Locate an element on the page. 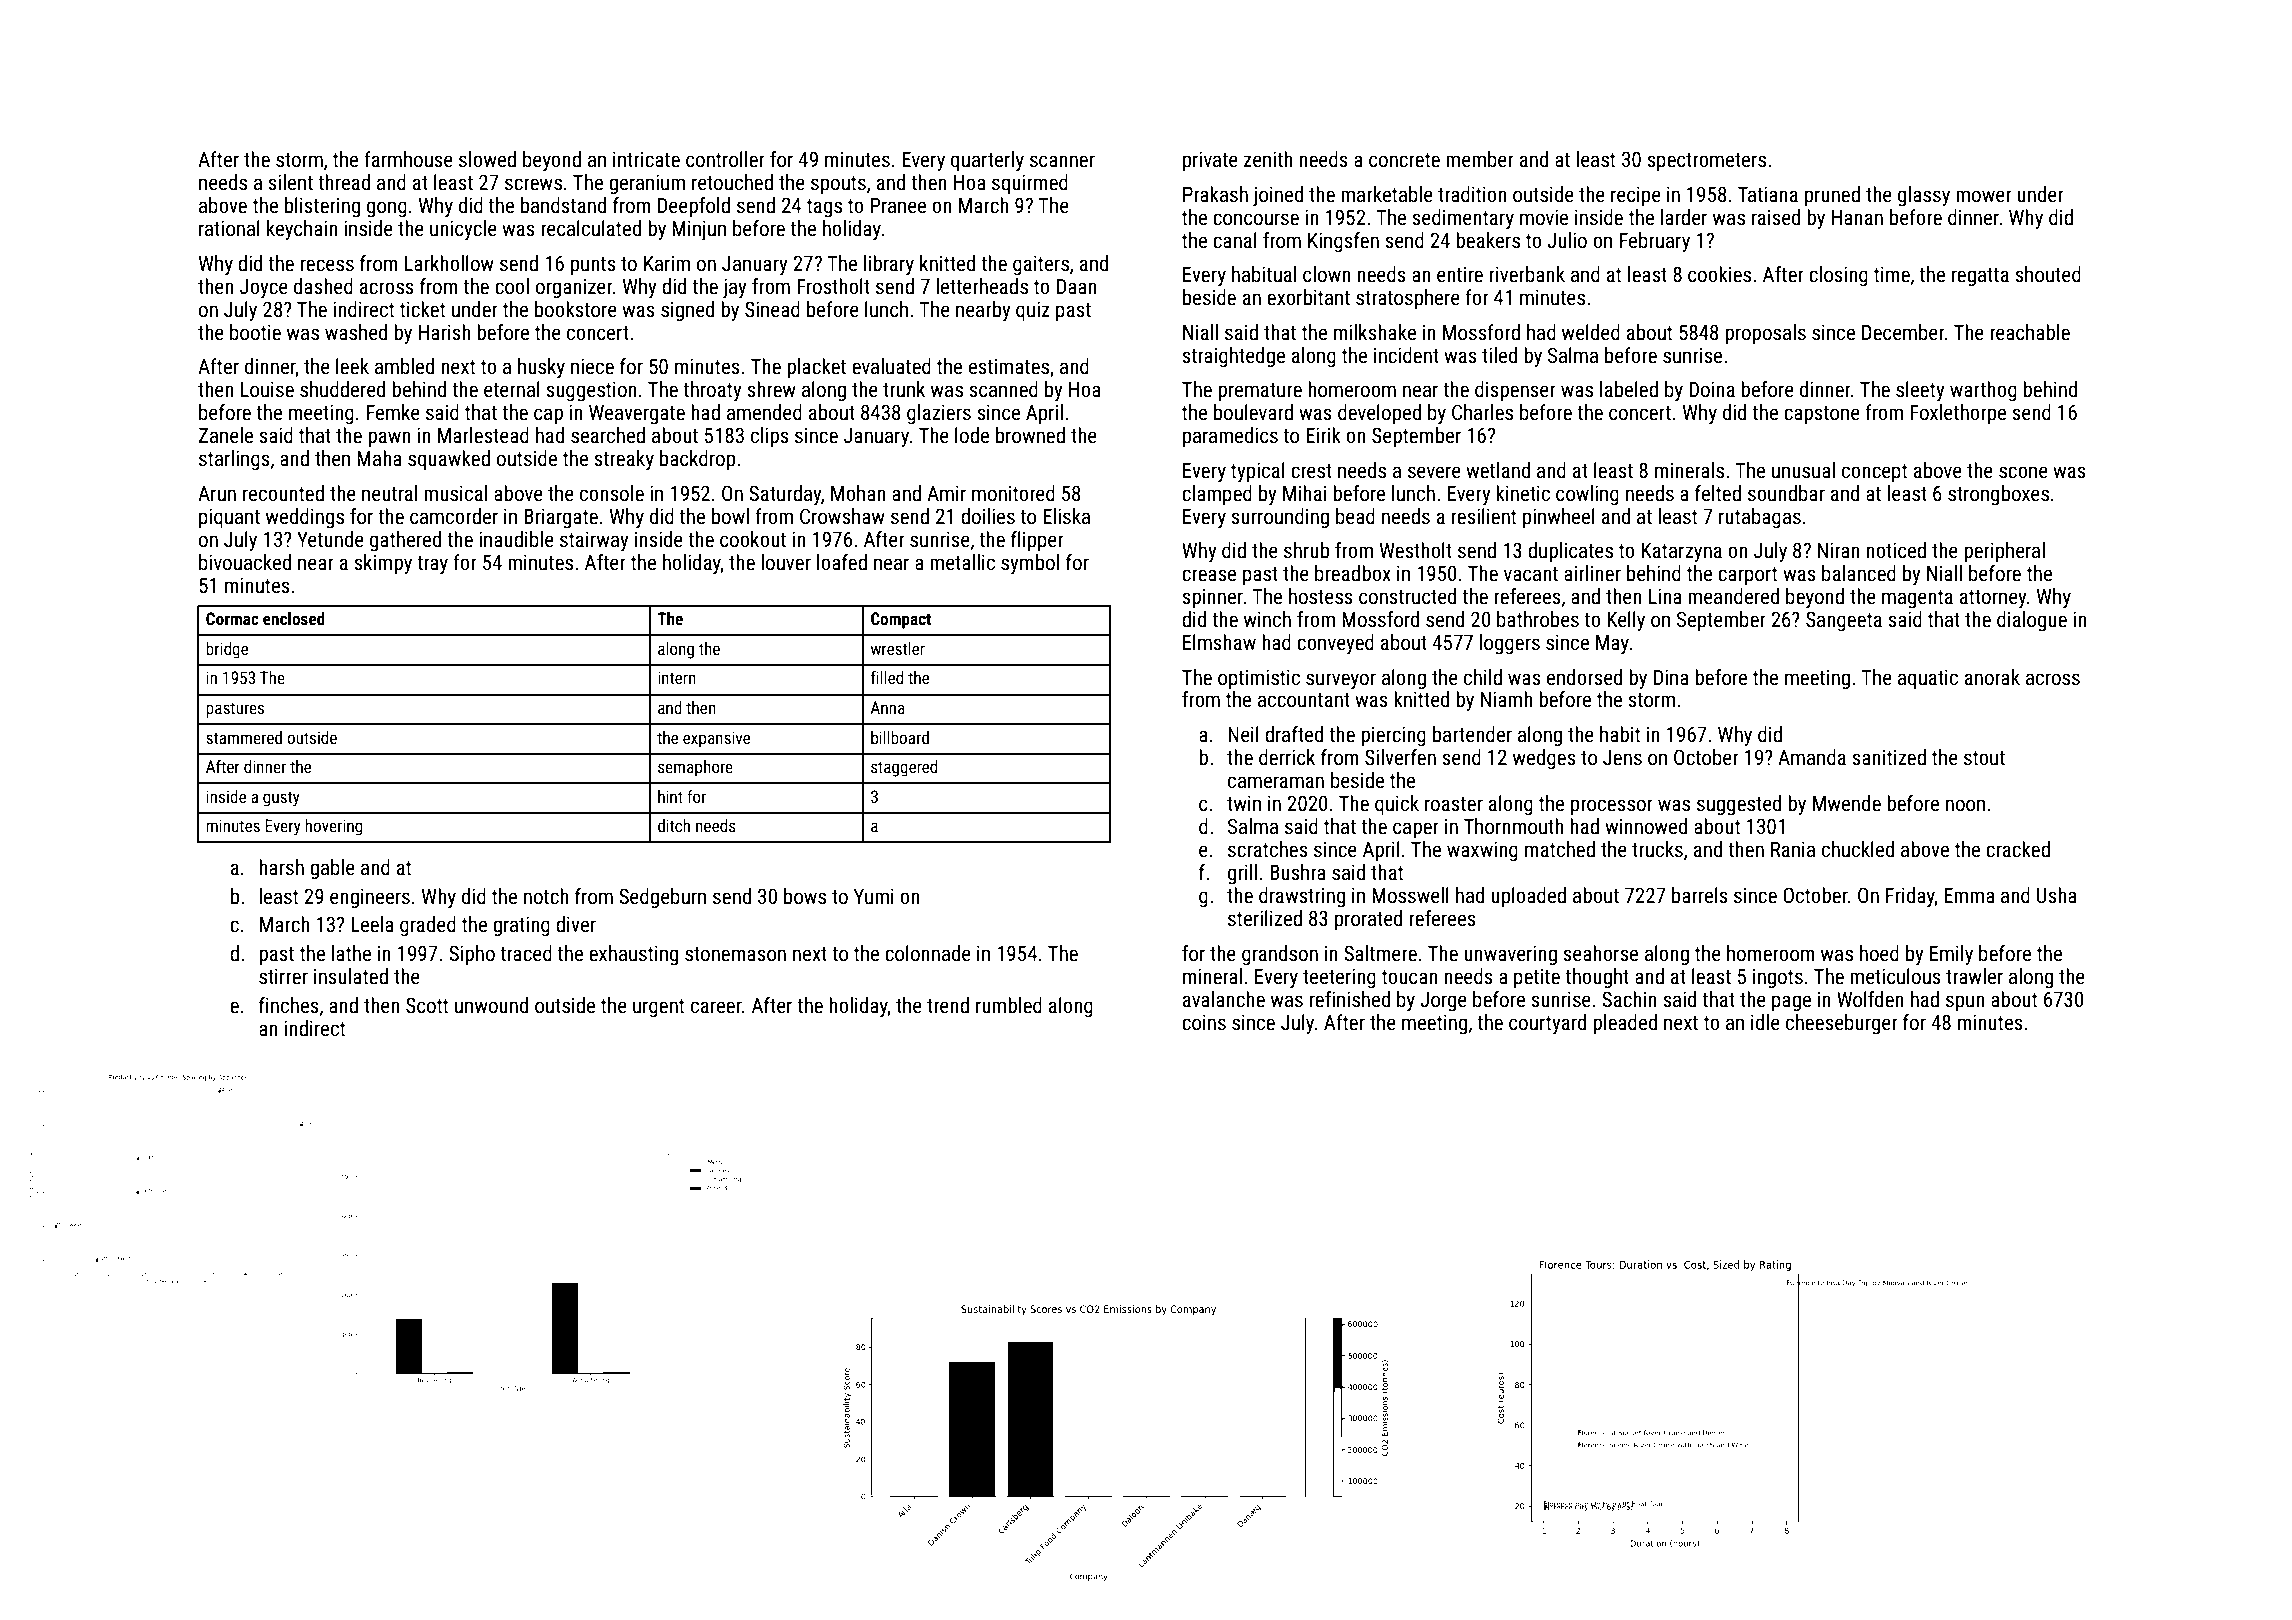  stairway is located at coordinates (594, 541).
